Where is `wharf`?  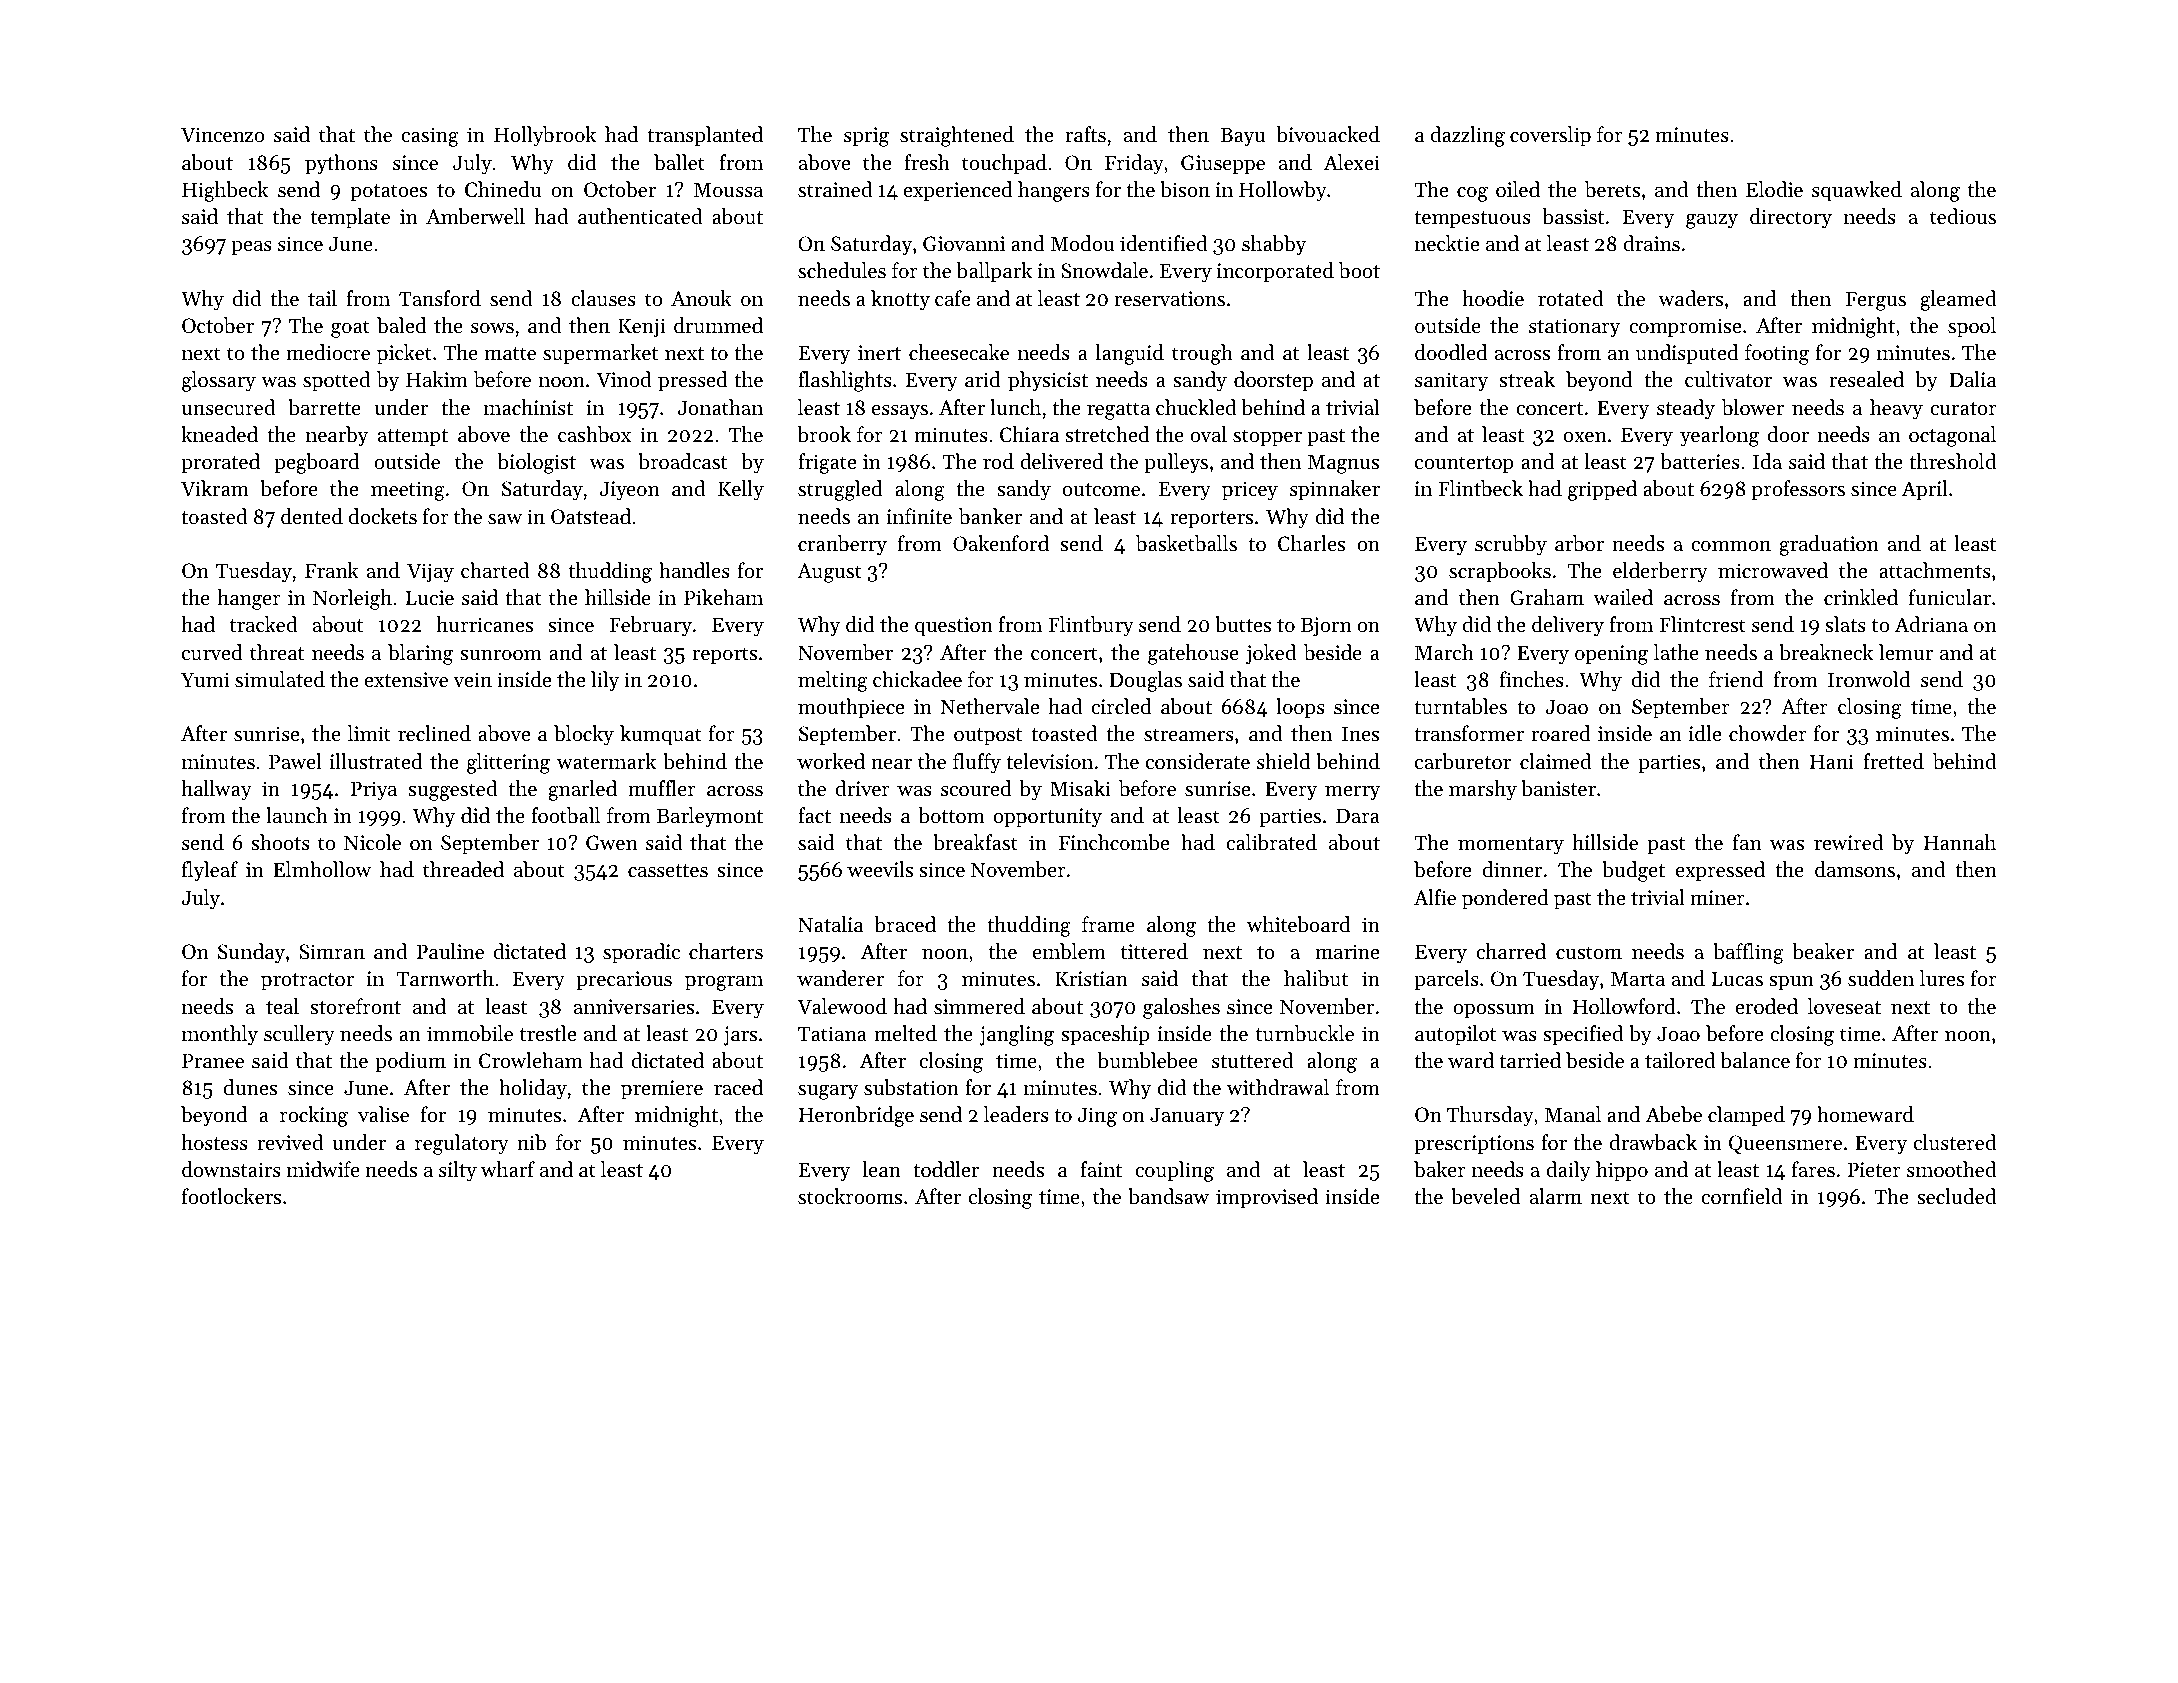
wharf is located at coordinates (508, 1169).
